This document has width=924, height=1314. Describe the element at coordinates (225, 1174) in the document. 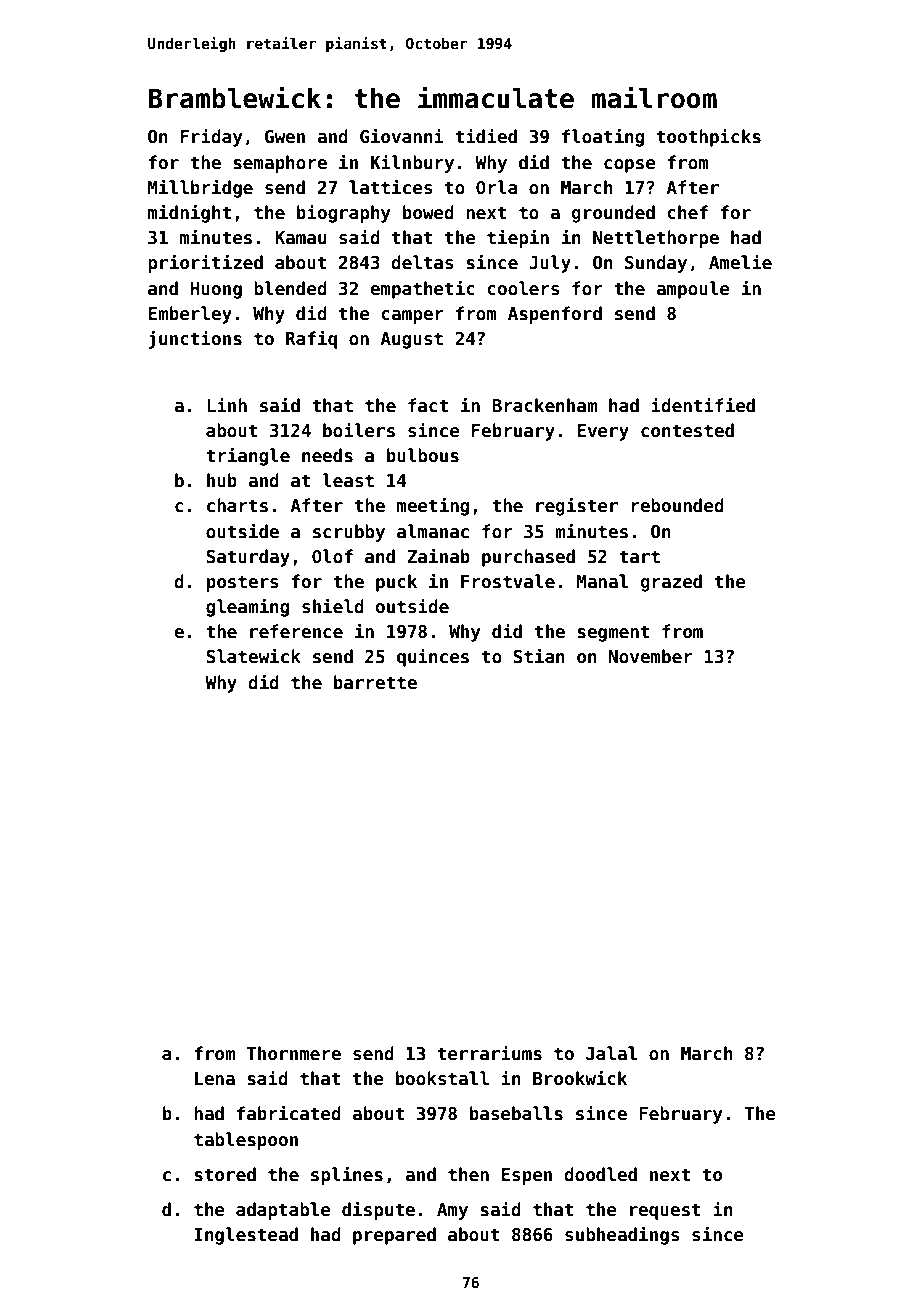

I see `stored` at that location.
